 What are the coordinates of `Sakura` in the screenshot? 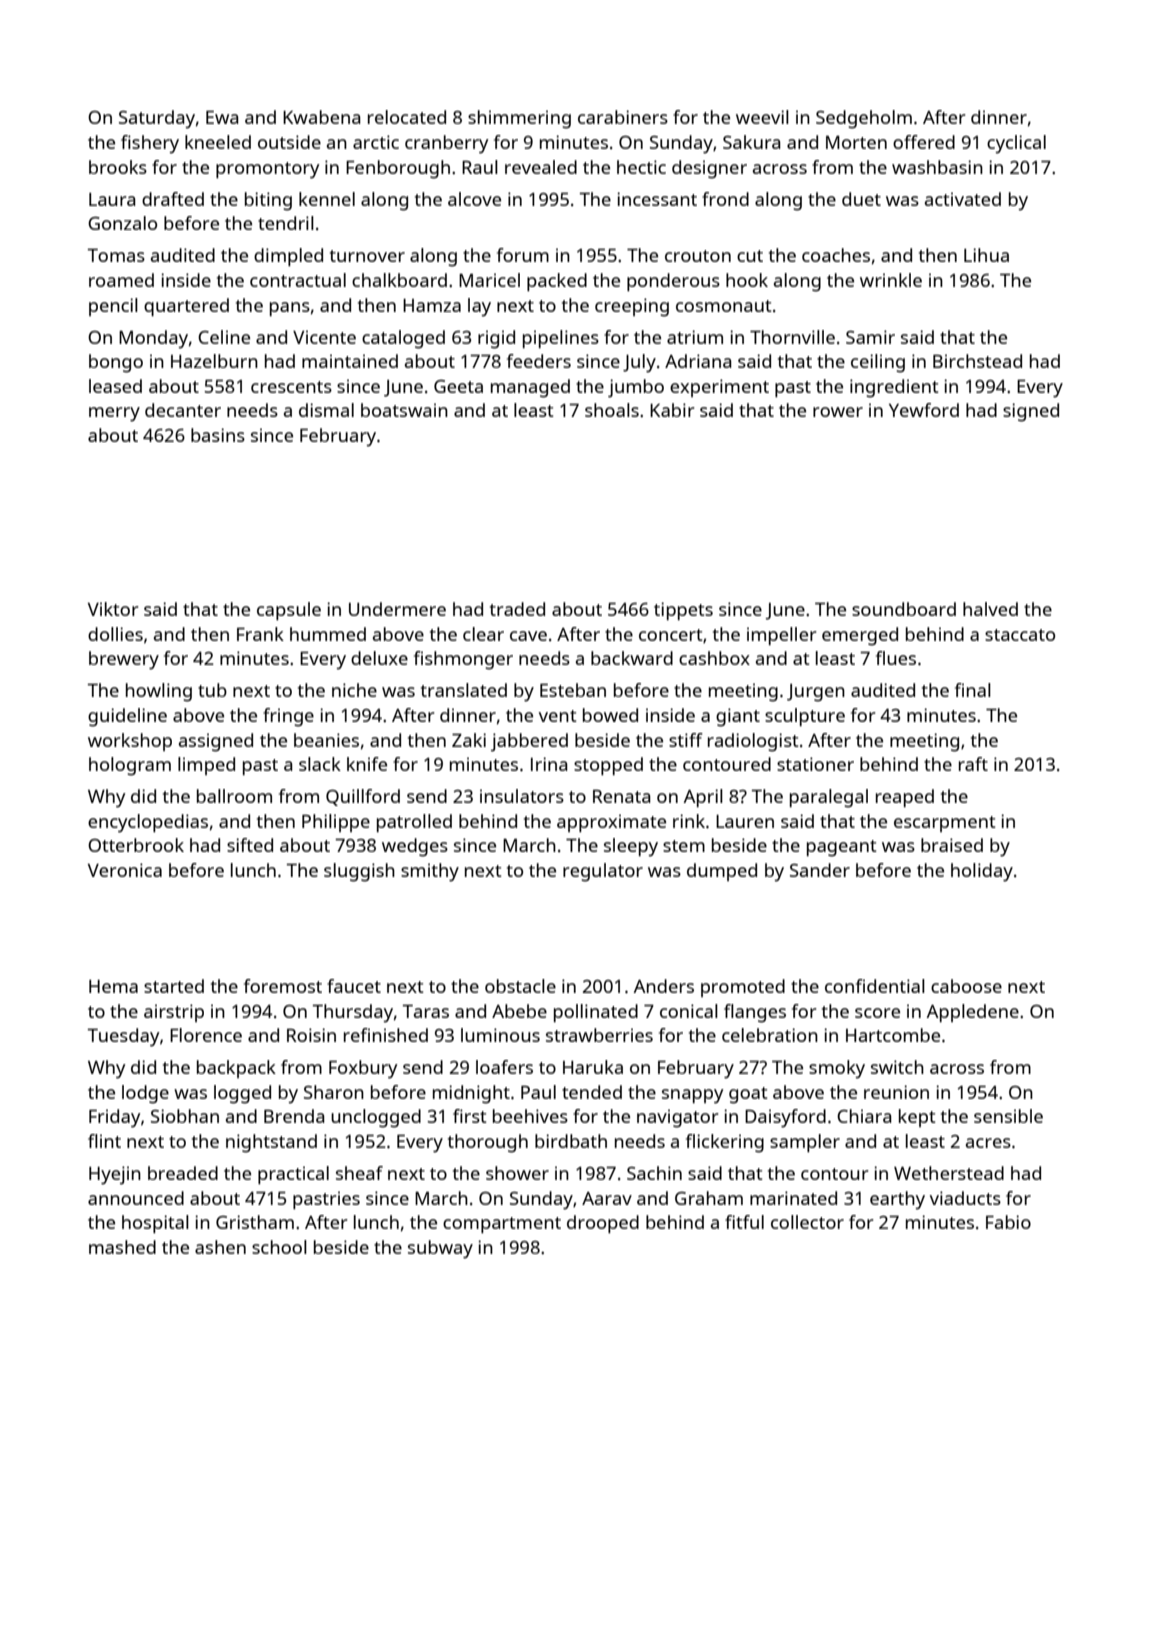 It's located at (751, 142).
